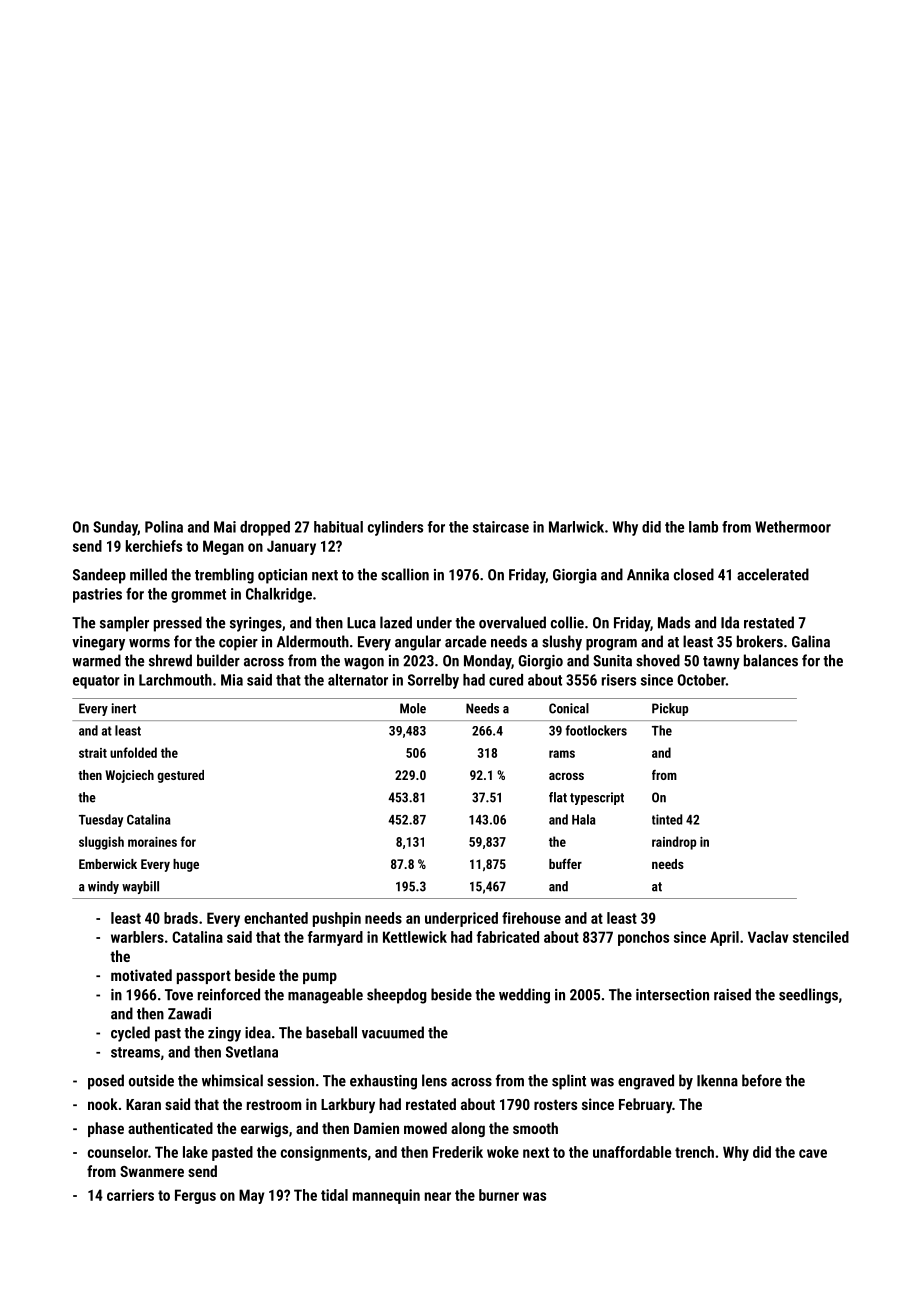  What do you see at coordinates (101, 820) in the screenshot?
I see `Tuesday` at bounding box center [101, 820].
